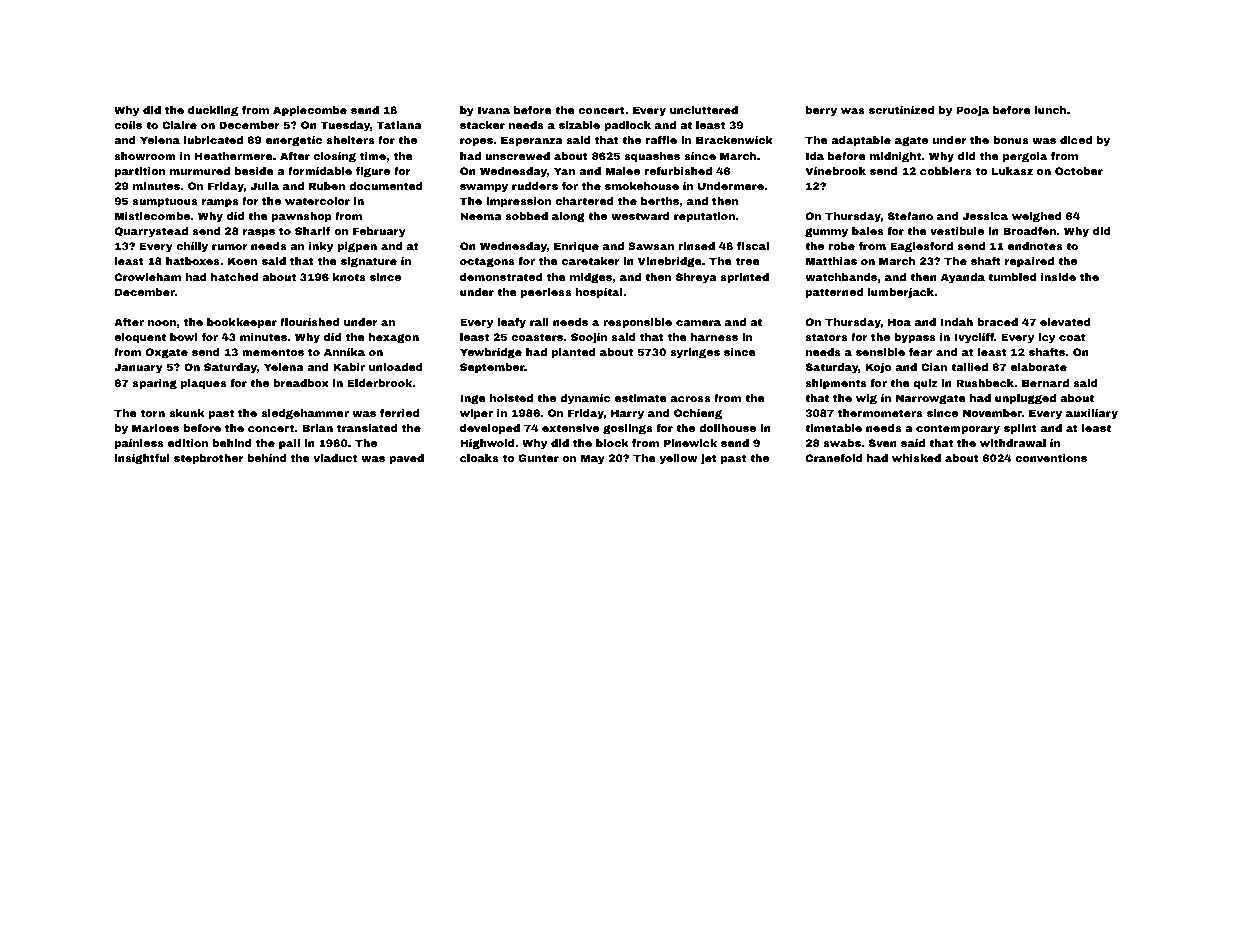 Image resolution: width=1233 pixels, height=952 pixels. Describe the element at coordinates (599, 293) in the document. I see `hospital` at that location.
